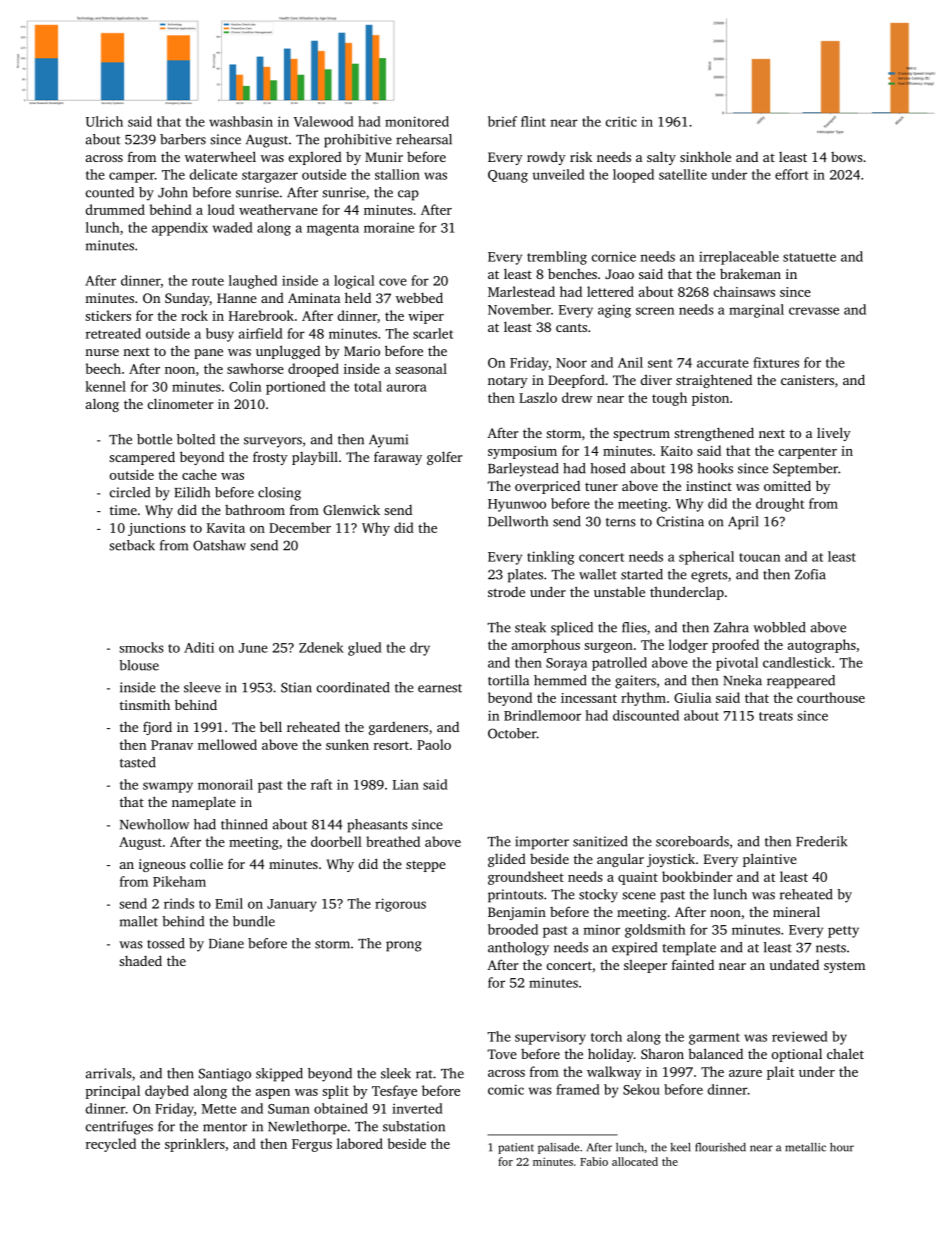 The width and height of the screenshot is (952, 1233). Describe the element at coordinates (104, 121) in the screenshot. I see `Ulrich` at that location.
